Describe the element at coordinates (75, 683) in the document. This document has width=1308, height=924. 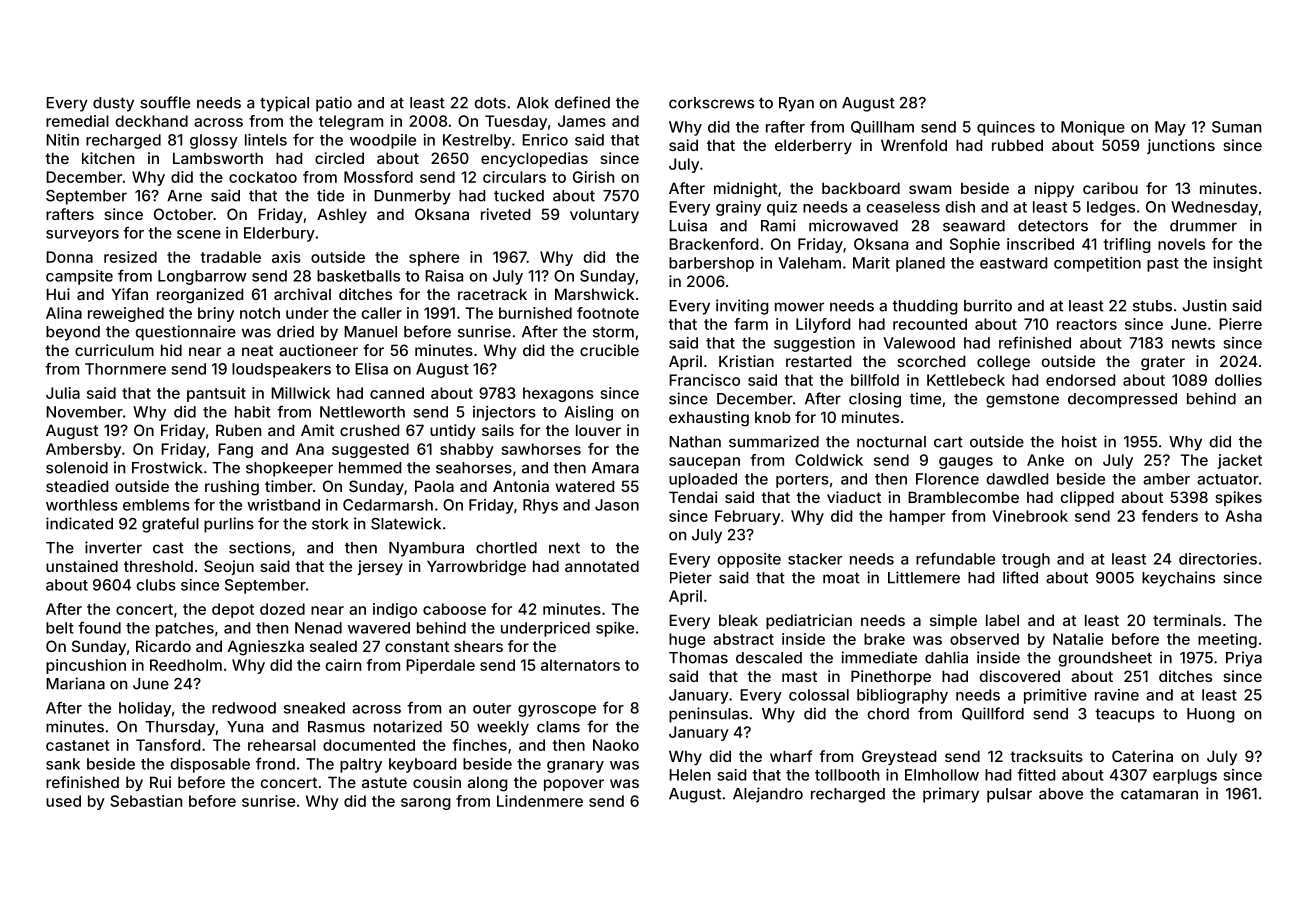
I see `Mariana` at that location.
